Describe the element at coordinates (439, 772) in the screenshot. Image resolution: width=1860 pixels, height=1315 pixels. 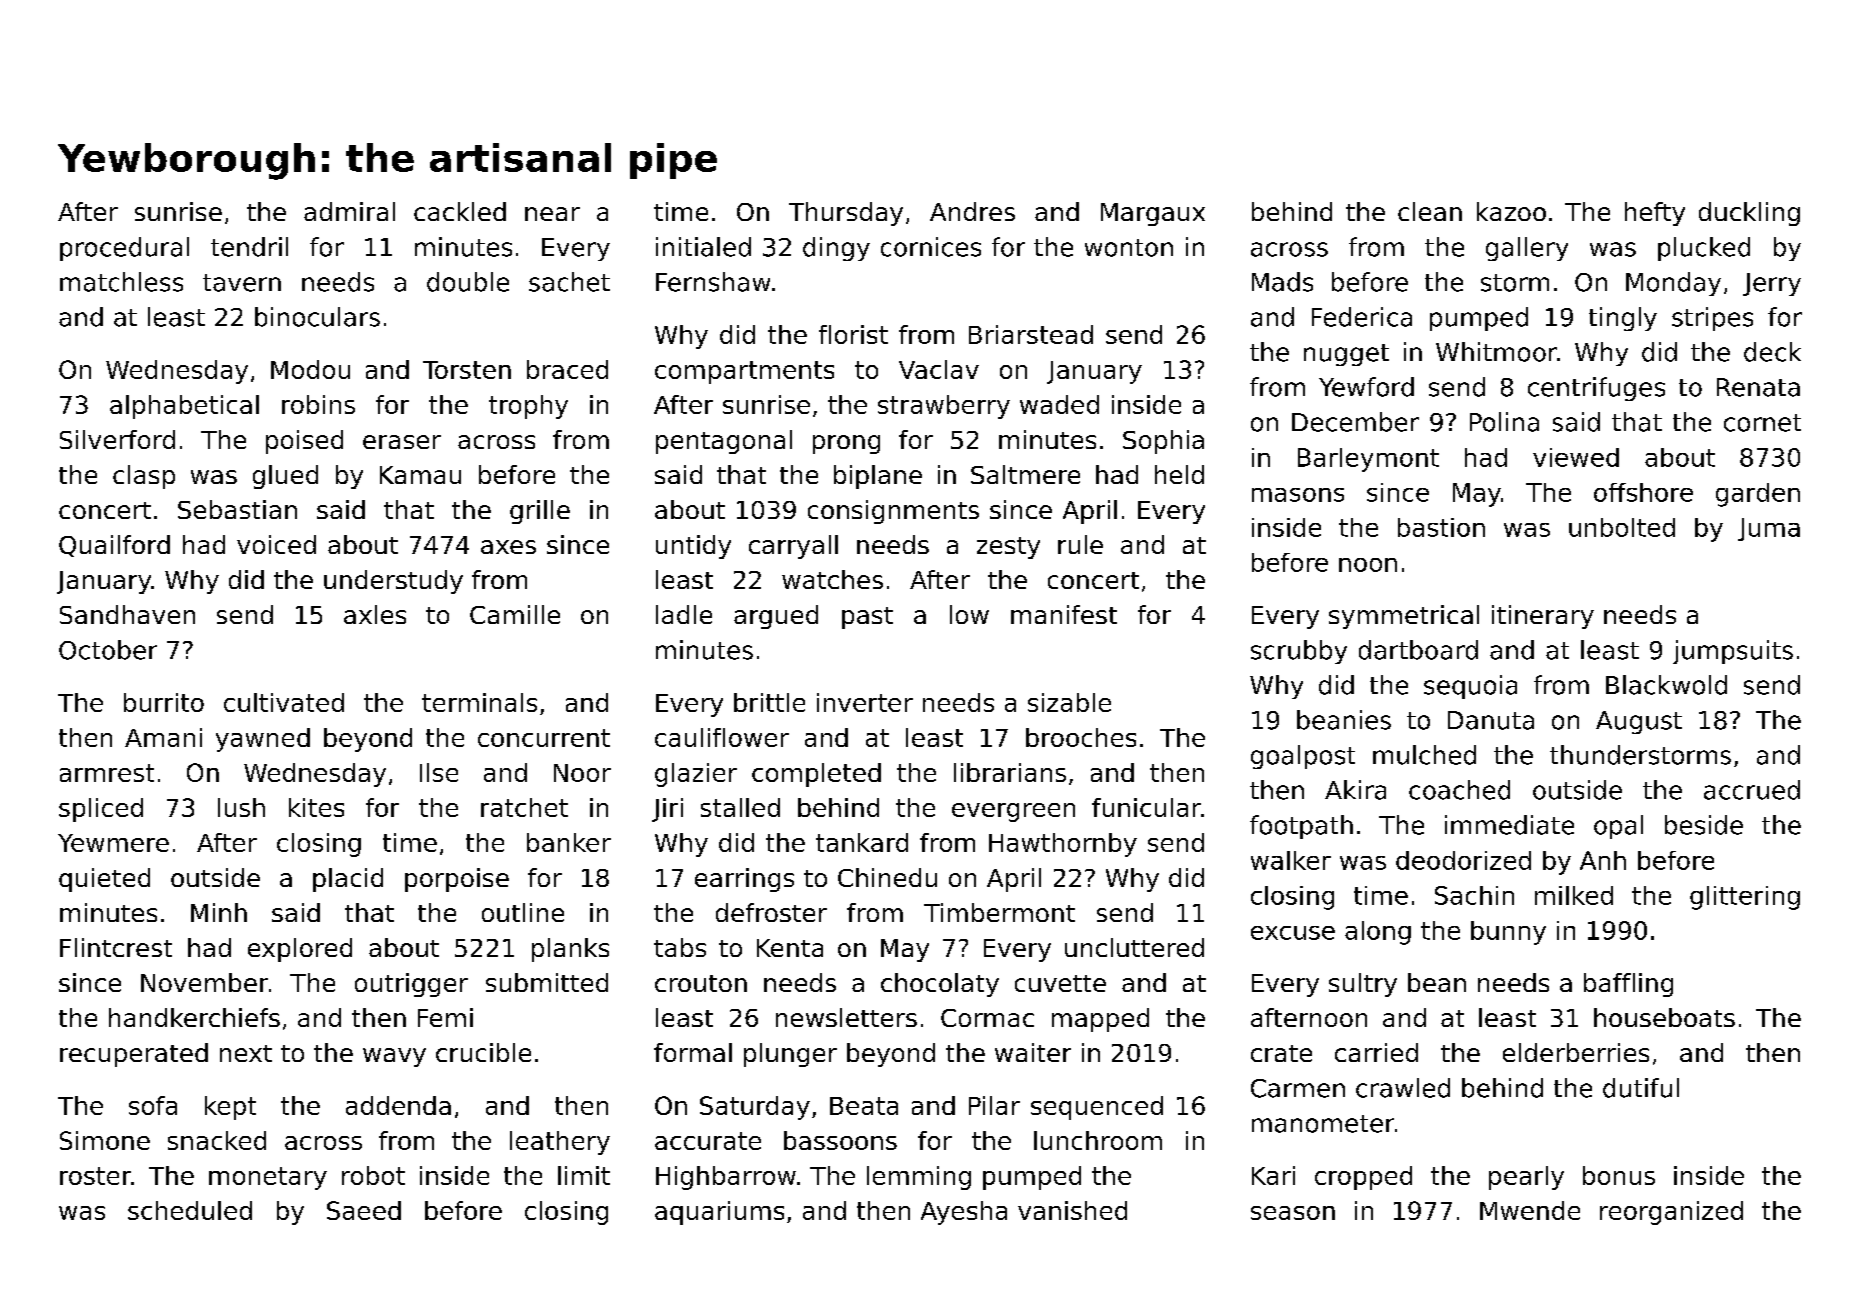
I see `Ilse` at that location.
